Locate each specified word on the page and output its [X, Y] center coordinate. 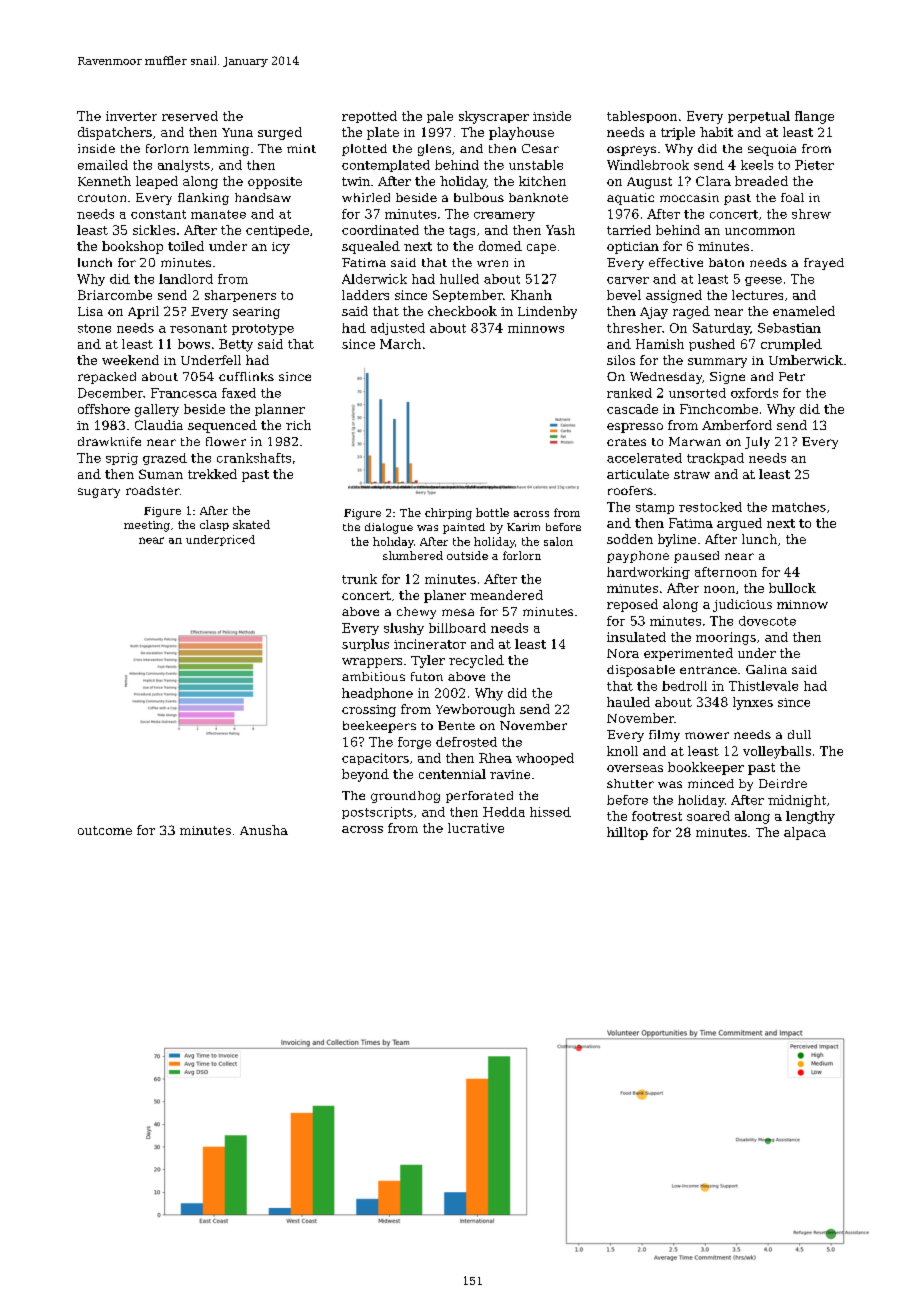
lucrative [476, 828]
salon [558, 541]
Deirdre [783, 783]
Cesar [540, 148]
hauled [628, 702]
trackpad [715, 459]
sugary [99, 493]
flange [814, 117]
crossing [369, 711]
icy [281, 248]
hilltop [627, 833]
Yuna [237, 132]
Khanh [531, 295]
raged [691, 312]
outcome [105, 830]
